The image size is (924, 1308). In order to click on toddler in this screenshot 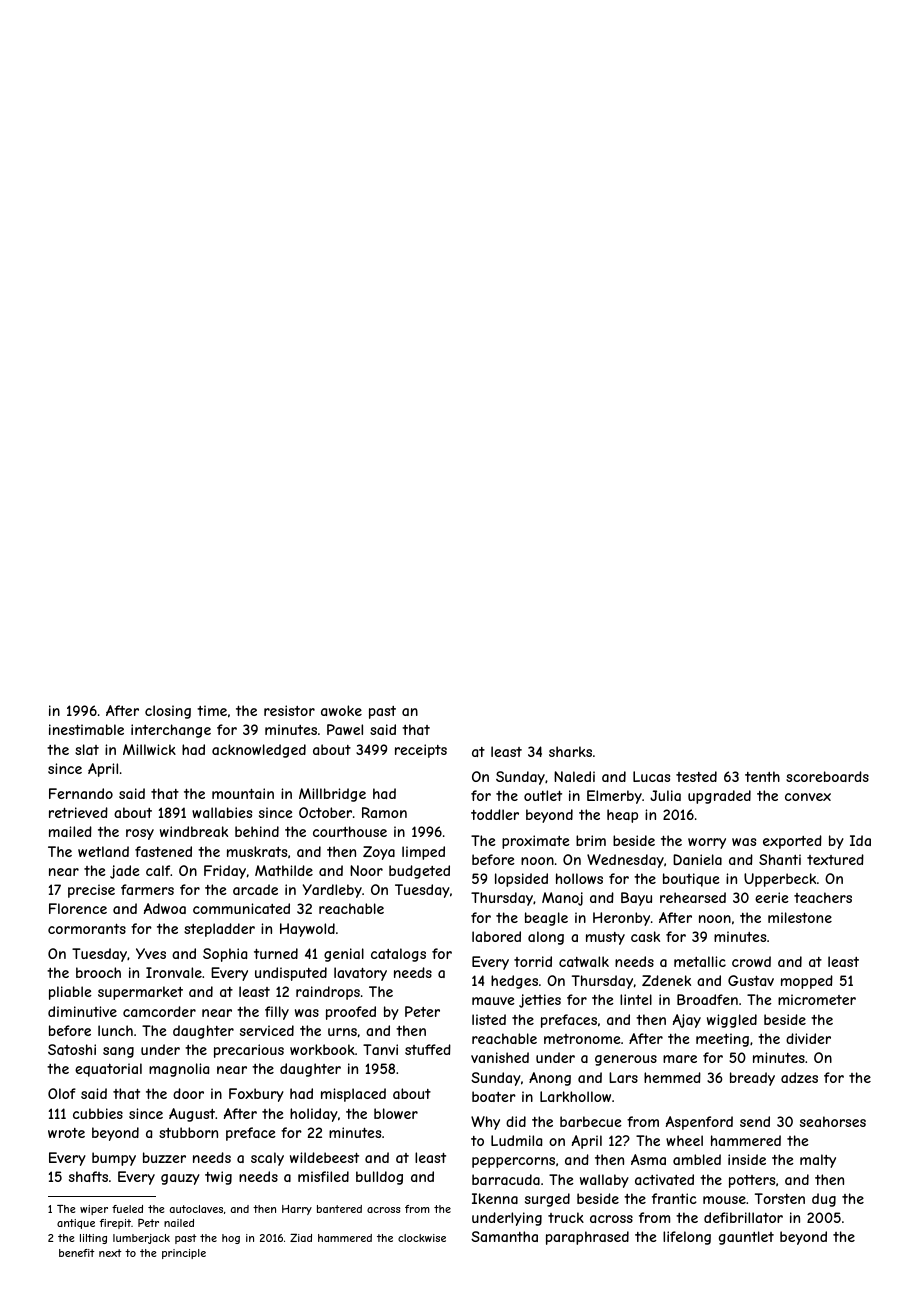, I will do `click(495, 814)`.
